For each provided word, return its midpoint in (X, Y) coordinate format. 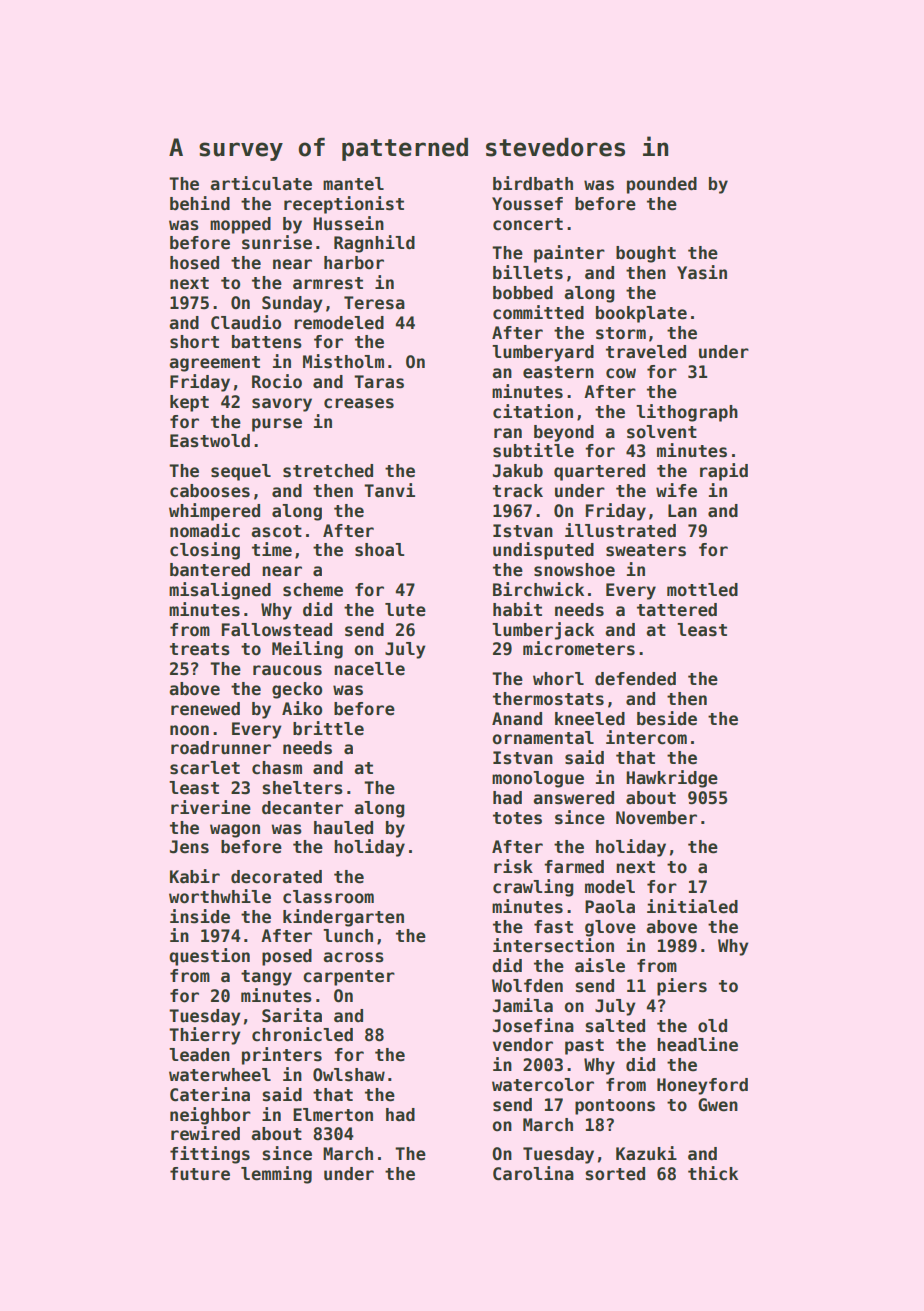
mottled (702, 590)
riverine (211, 807)
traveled (646, 352)
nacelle (369, 669)
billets (528, 272)
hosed (194, 263)
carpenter (349, 978)
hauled (343, 828)
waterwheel (220, 1075)
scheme (313, 590)
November (656, 818)
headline (697, 1044)
